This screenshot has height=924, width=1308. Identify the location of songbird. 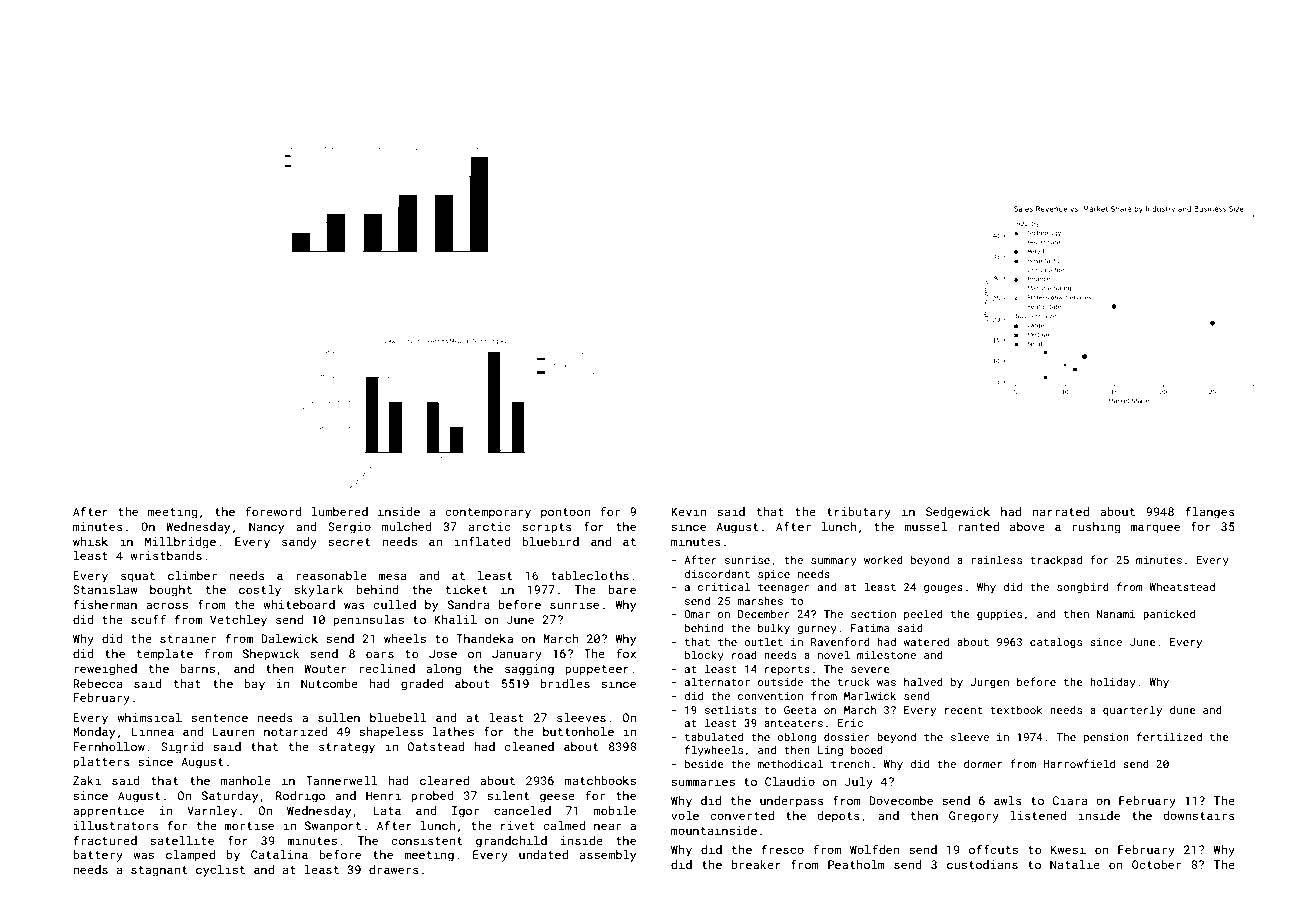
(1083, 588).
